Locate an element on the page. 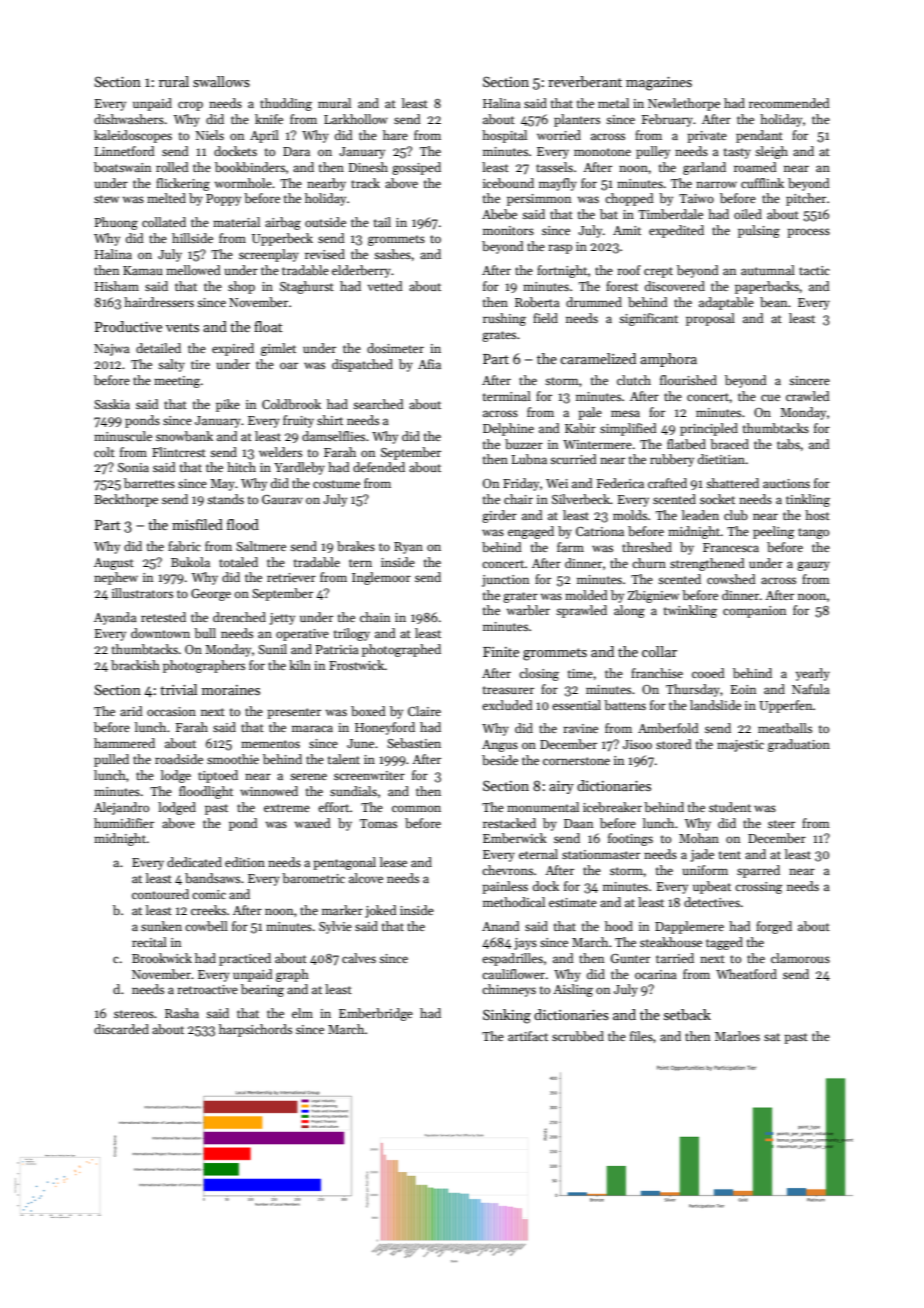 This document has height=1308, width=924. outside is located at coordinates (325, 222).
